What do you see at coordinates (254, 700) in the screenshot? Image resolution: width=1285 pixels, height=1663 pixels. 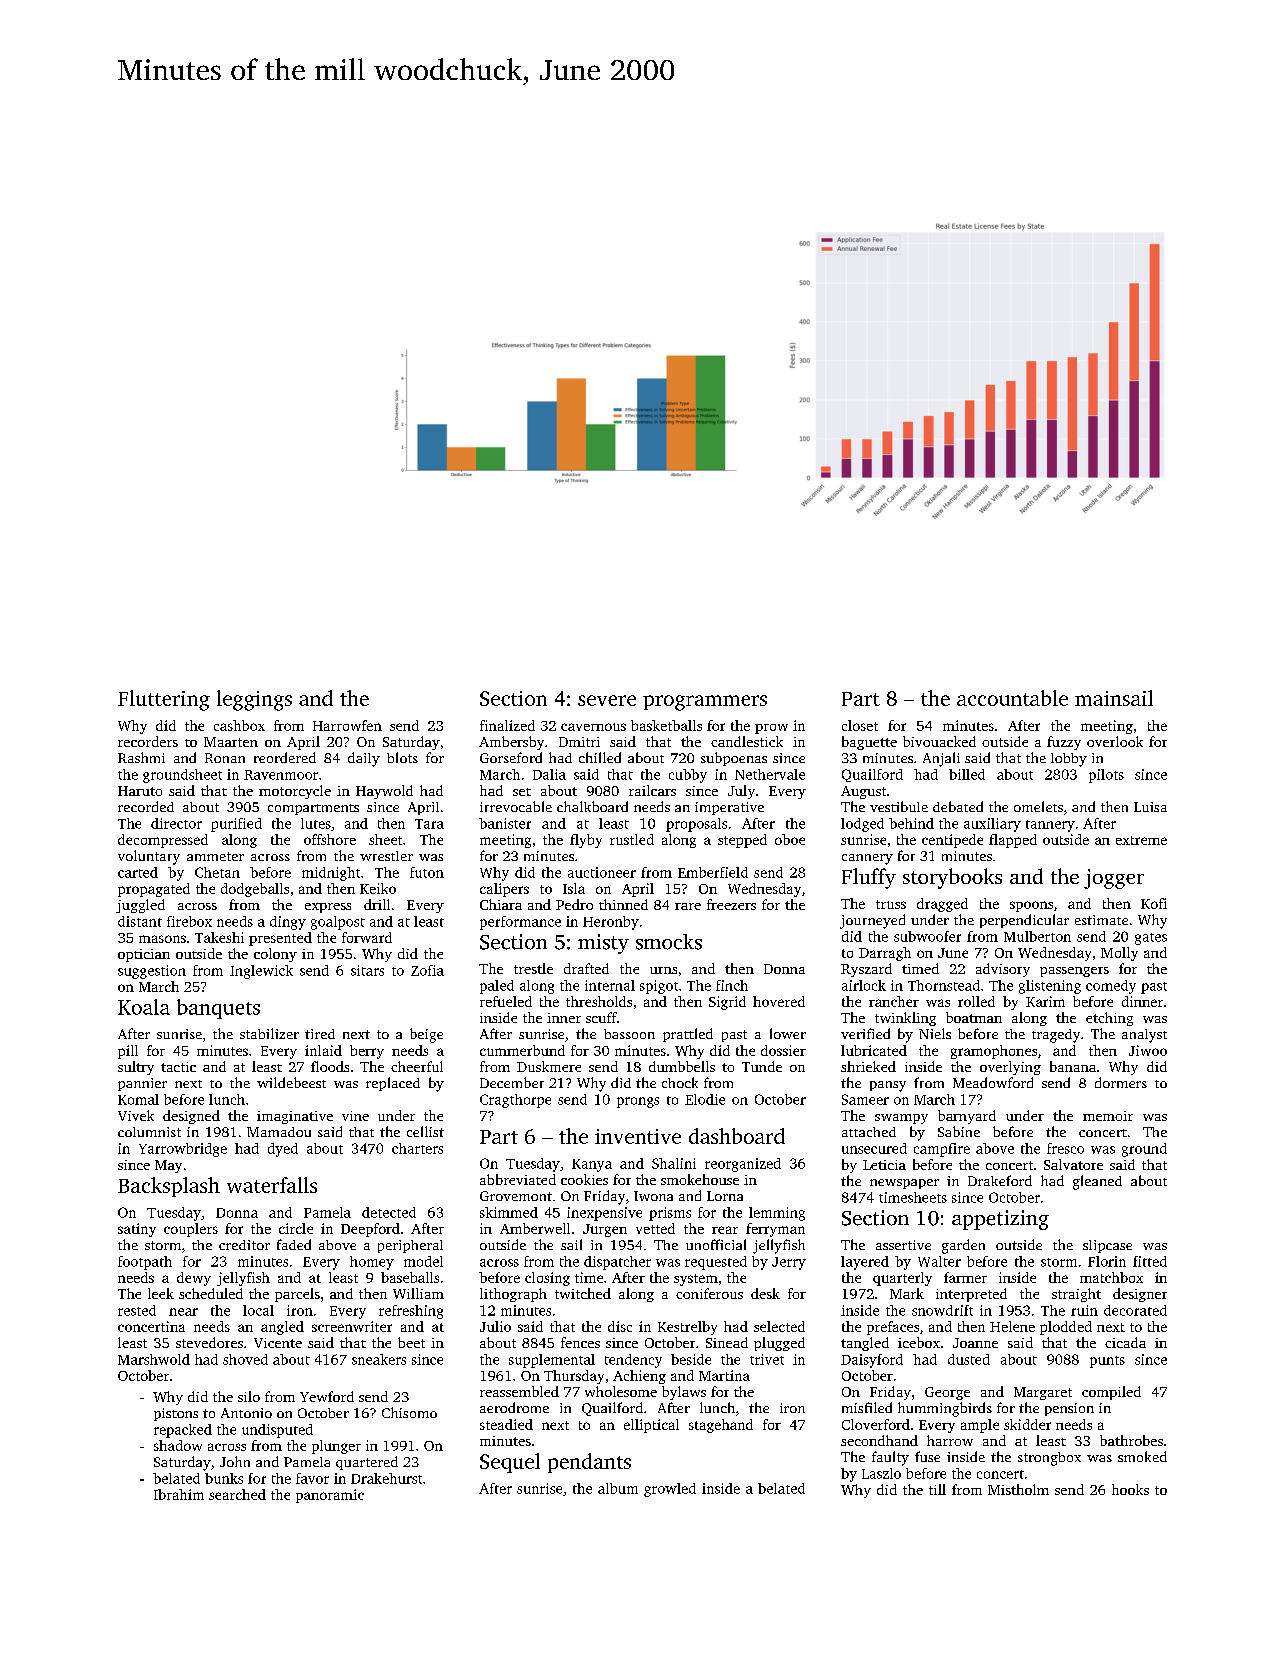 I see `leggings` at bounding box center [254, 700].
